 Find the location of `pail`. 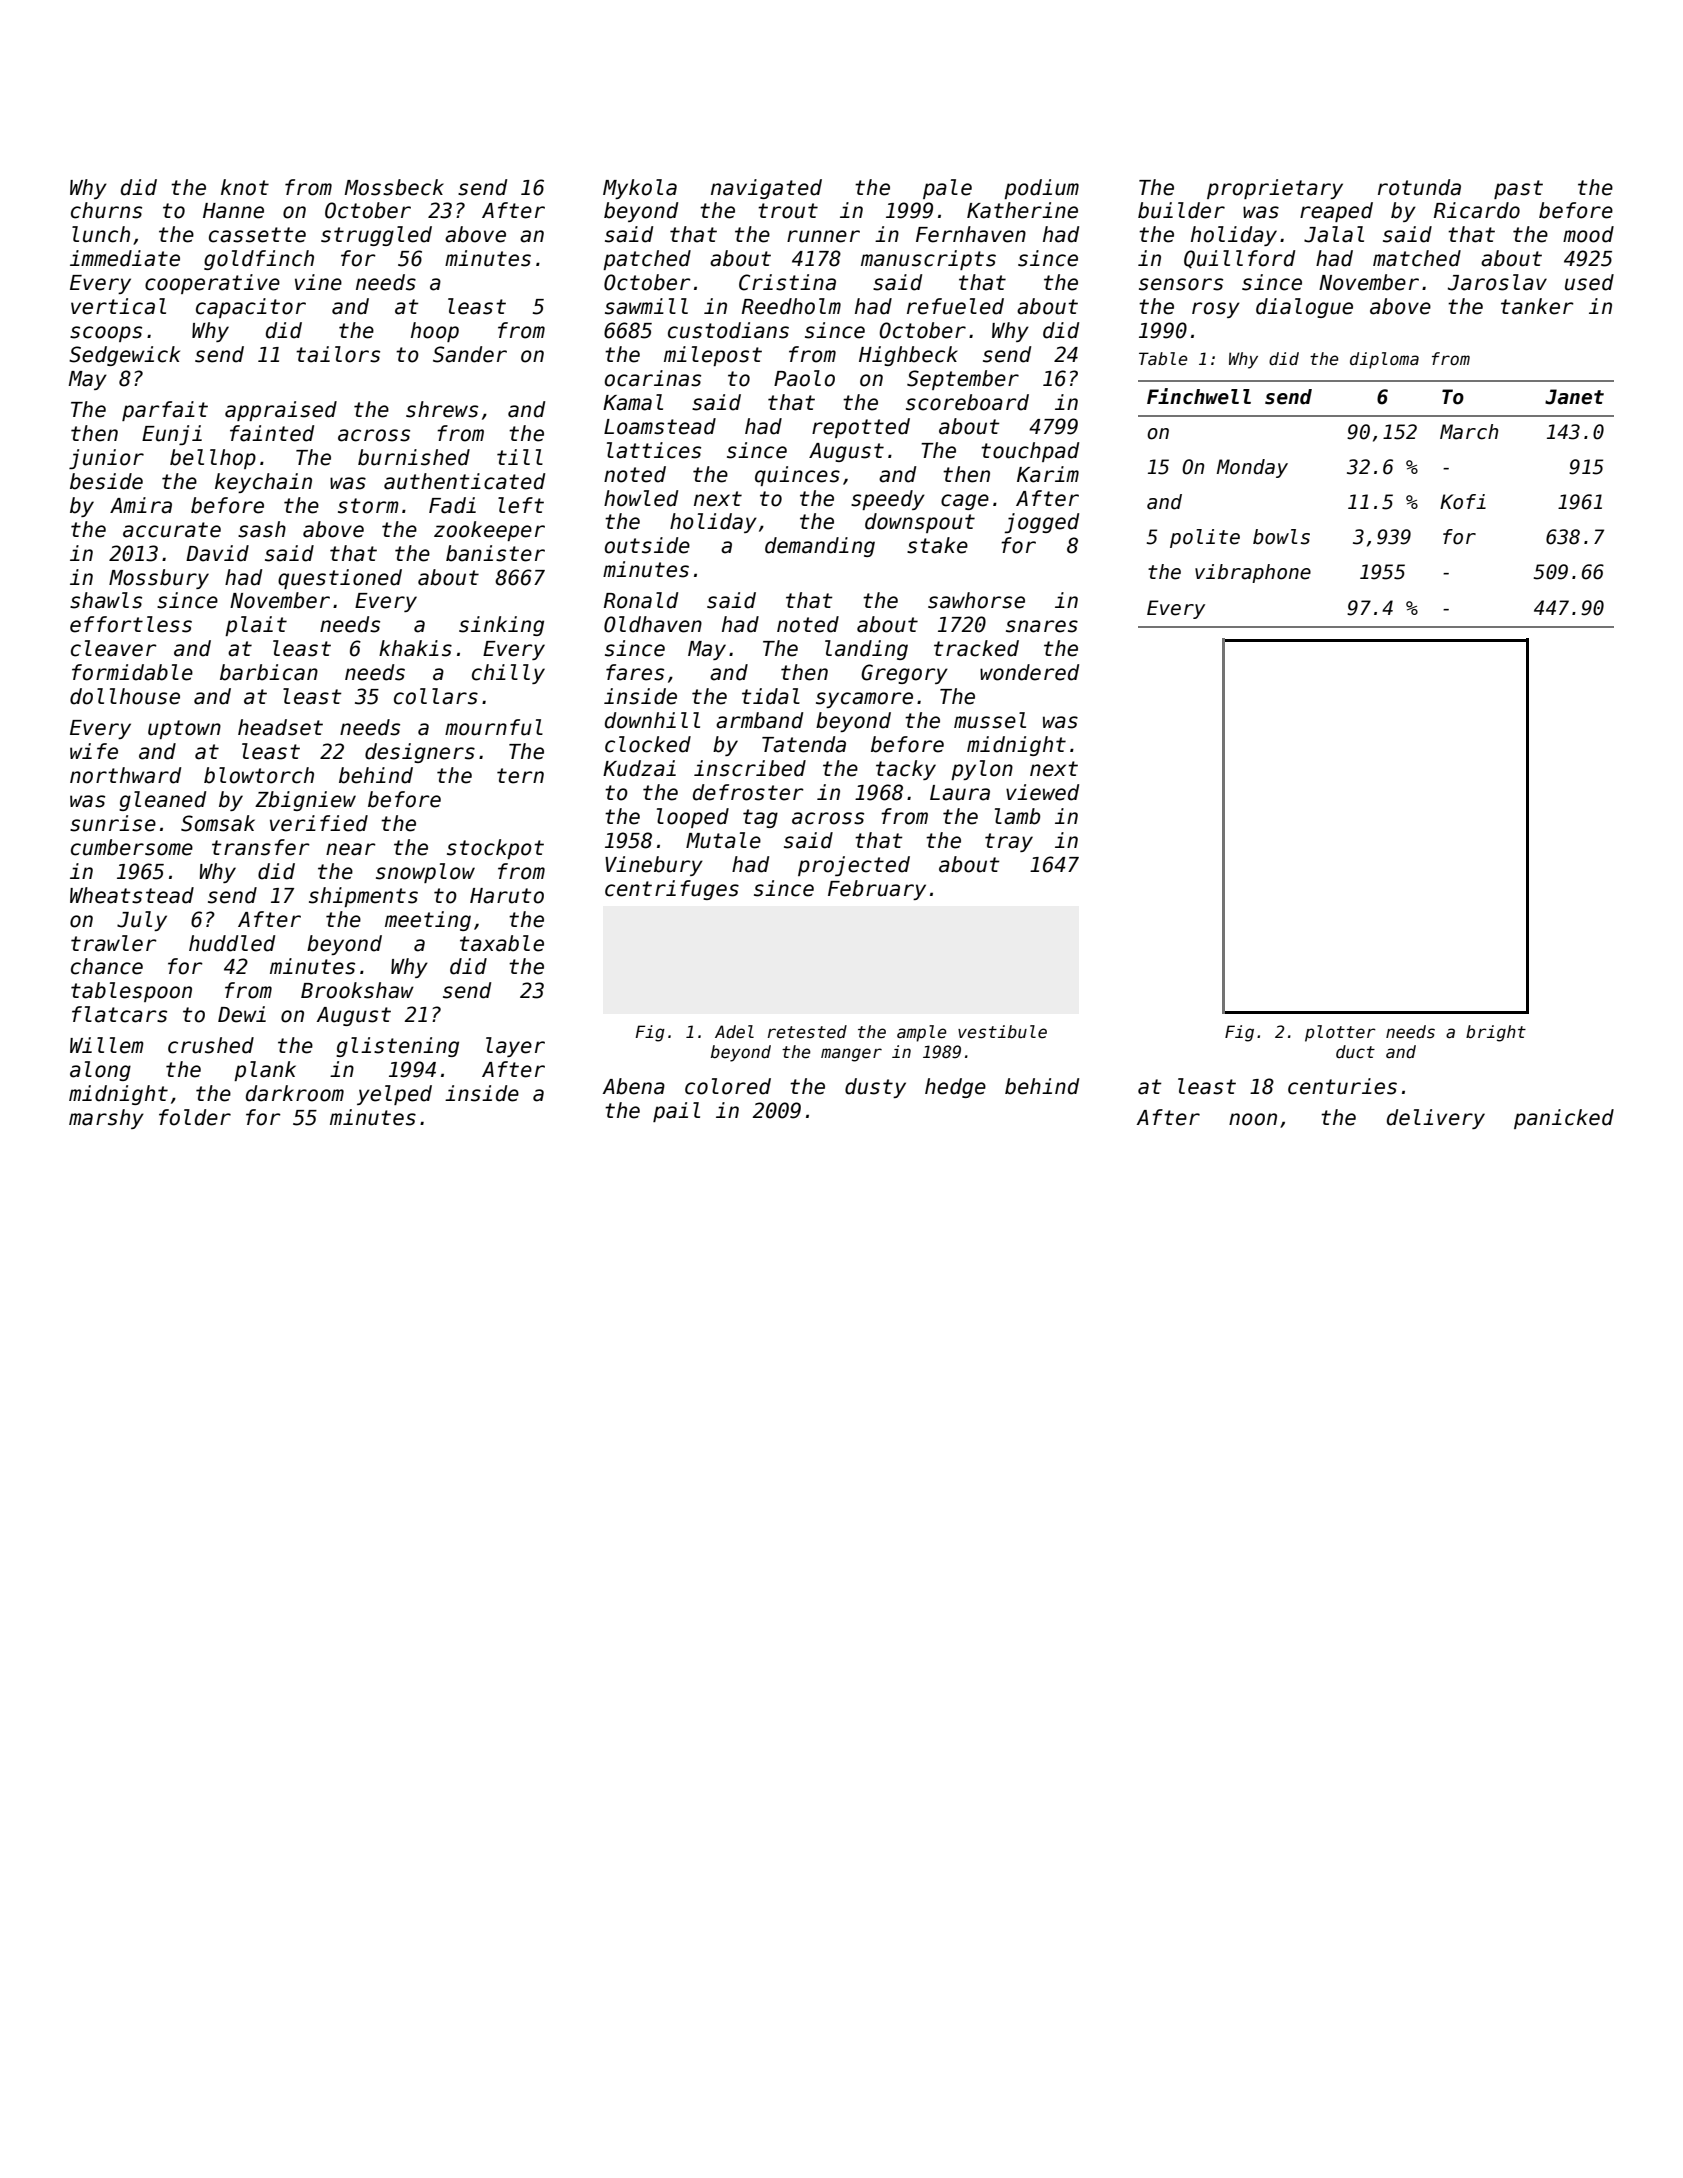

pail is located at coordinates (676, 1112).
